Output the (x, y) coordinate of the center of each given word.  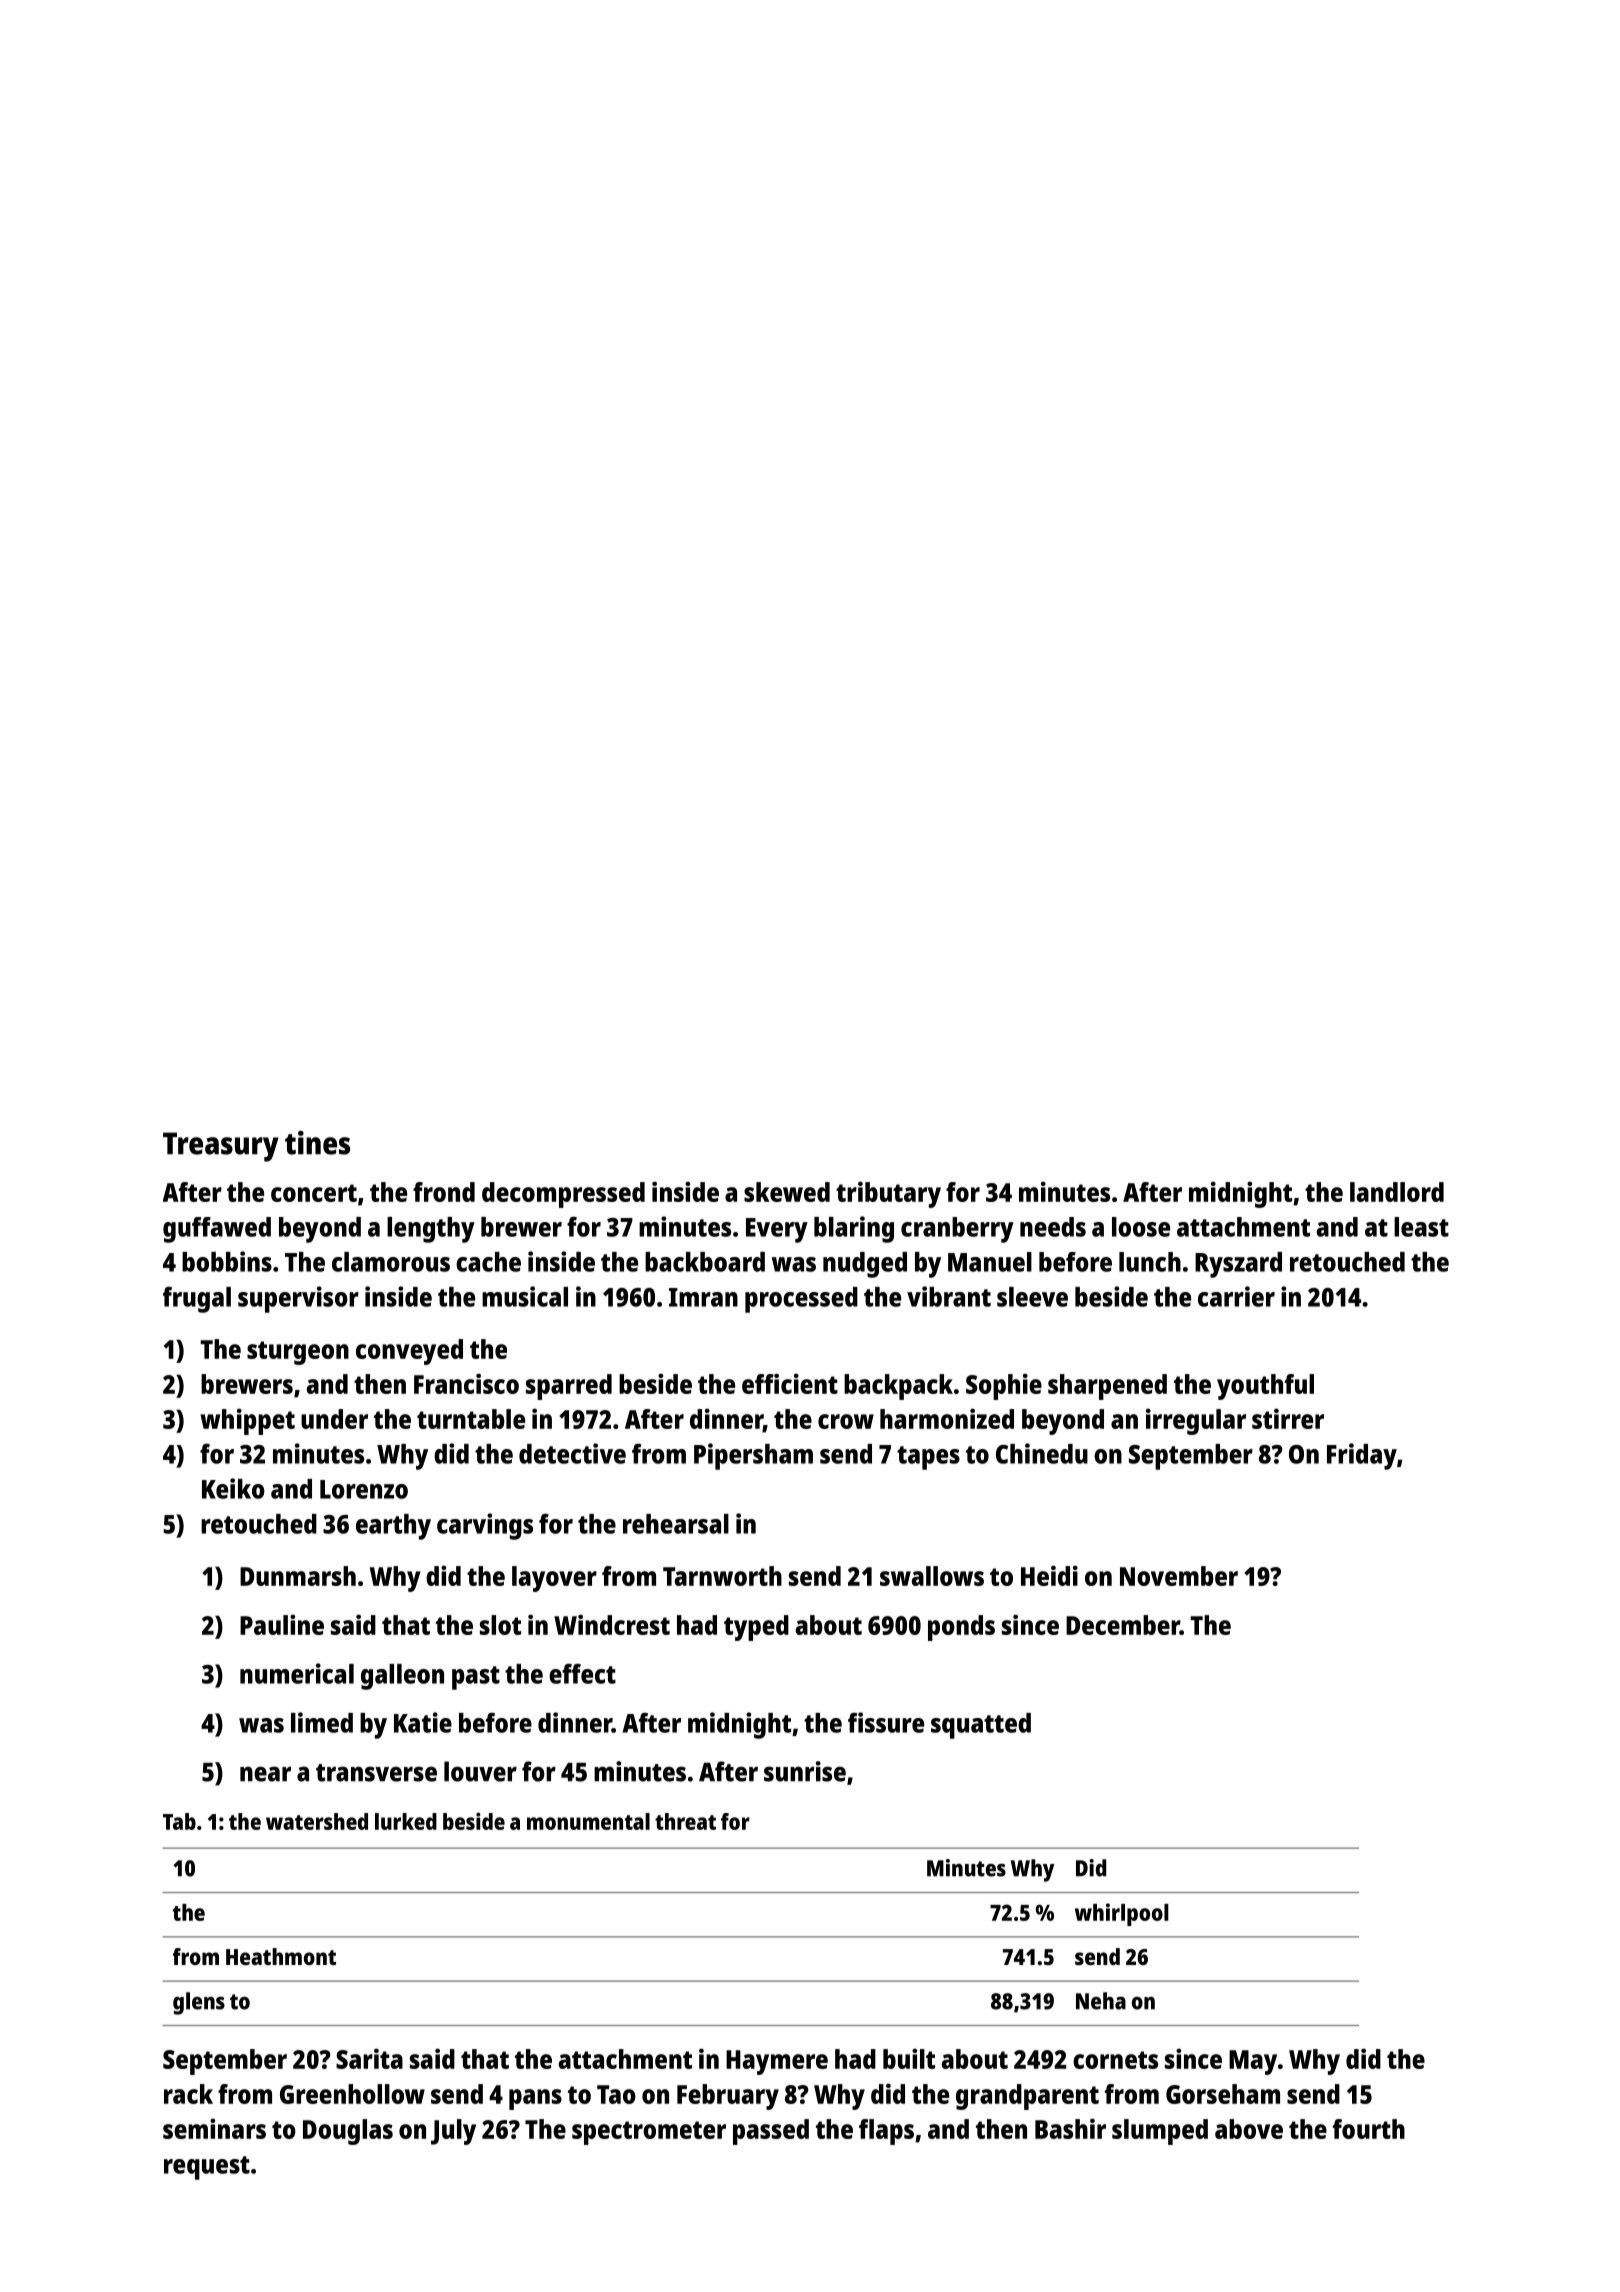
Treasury (221, 1147)
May (1253, 2062)
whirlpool (1122, 1914)
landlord (1397, 1192)
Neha (1101, 2001)
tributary (888, 1194)
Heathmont (281, 1956)
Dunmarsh (298, 1576)
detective (572, 1453)
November (1179, 1576)
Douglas (348, 2132)
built (909, 2058)
